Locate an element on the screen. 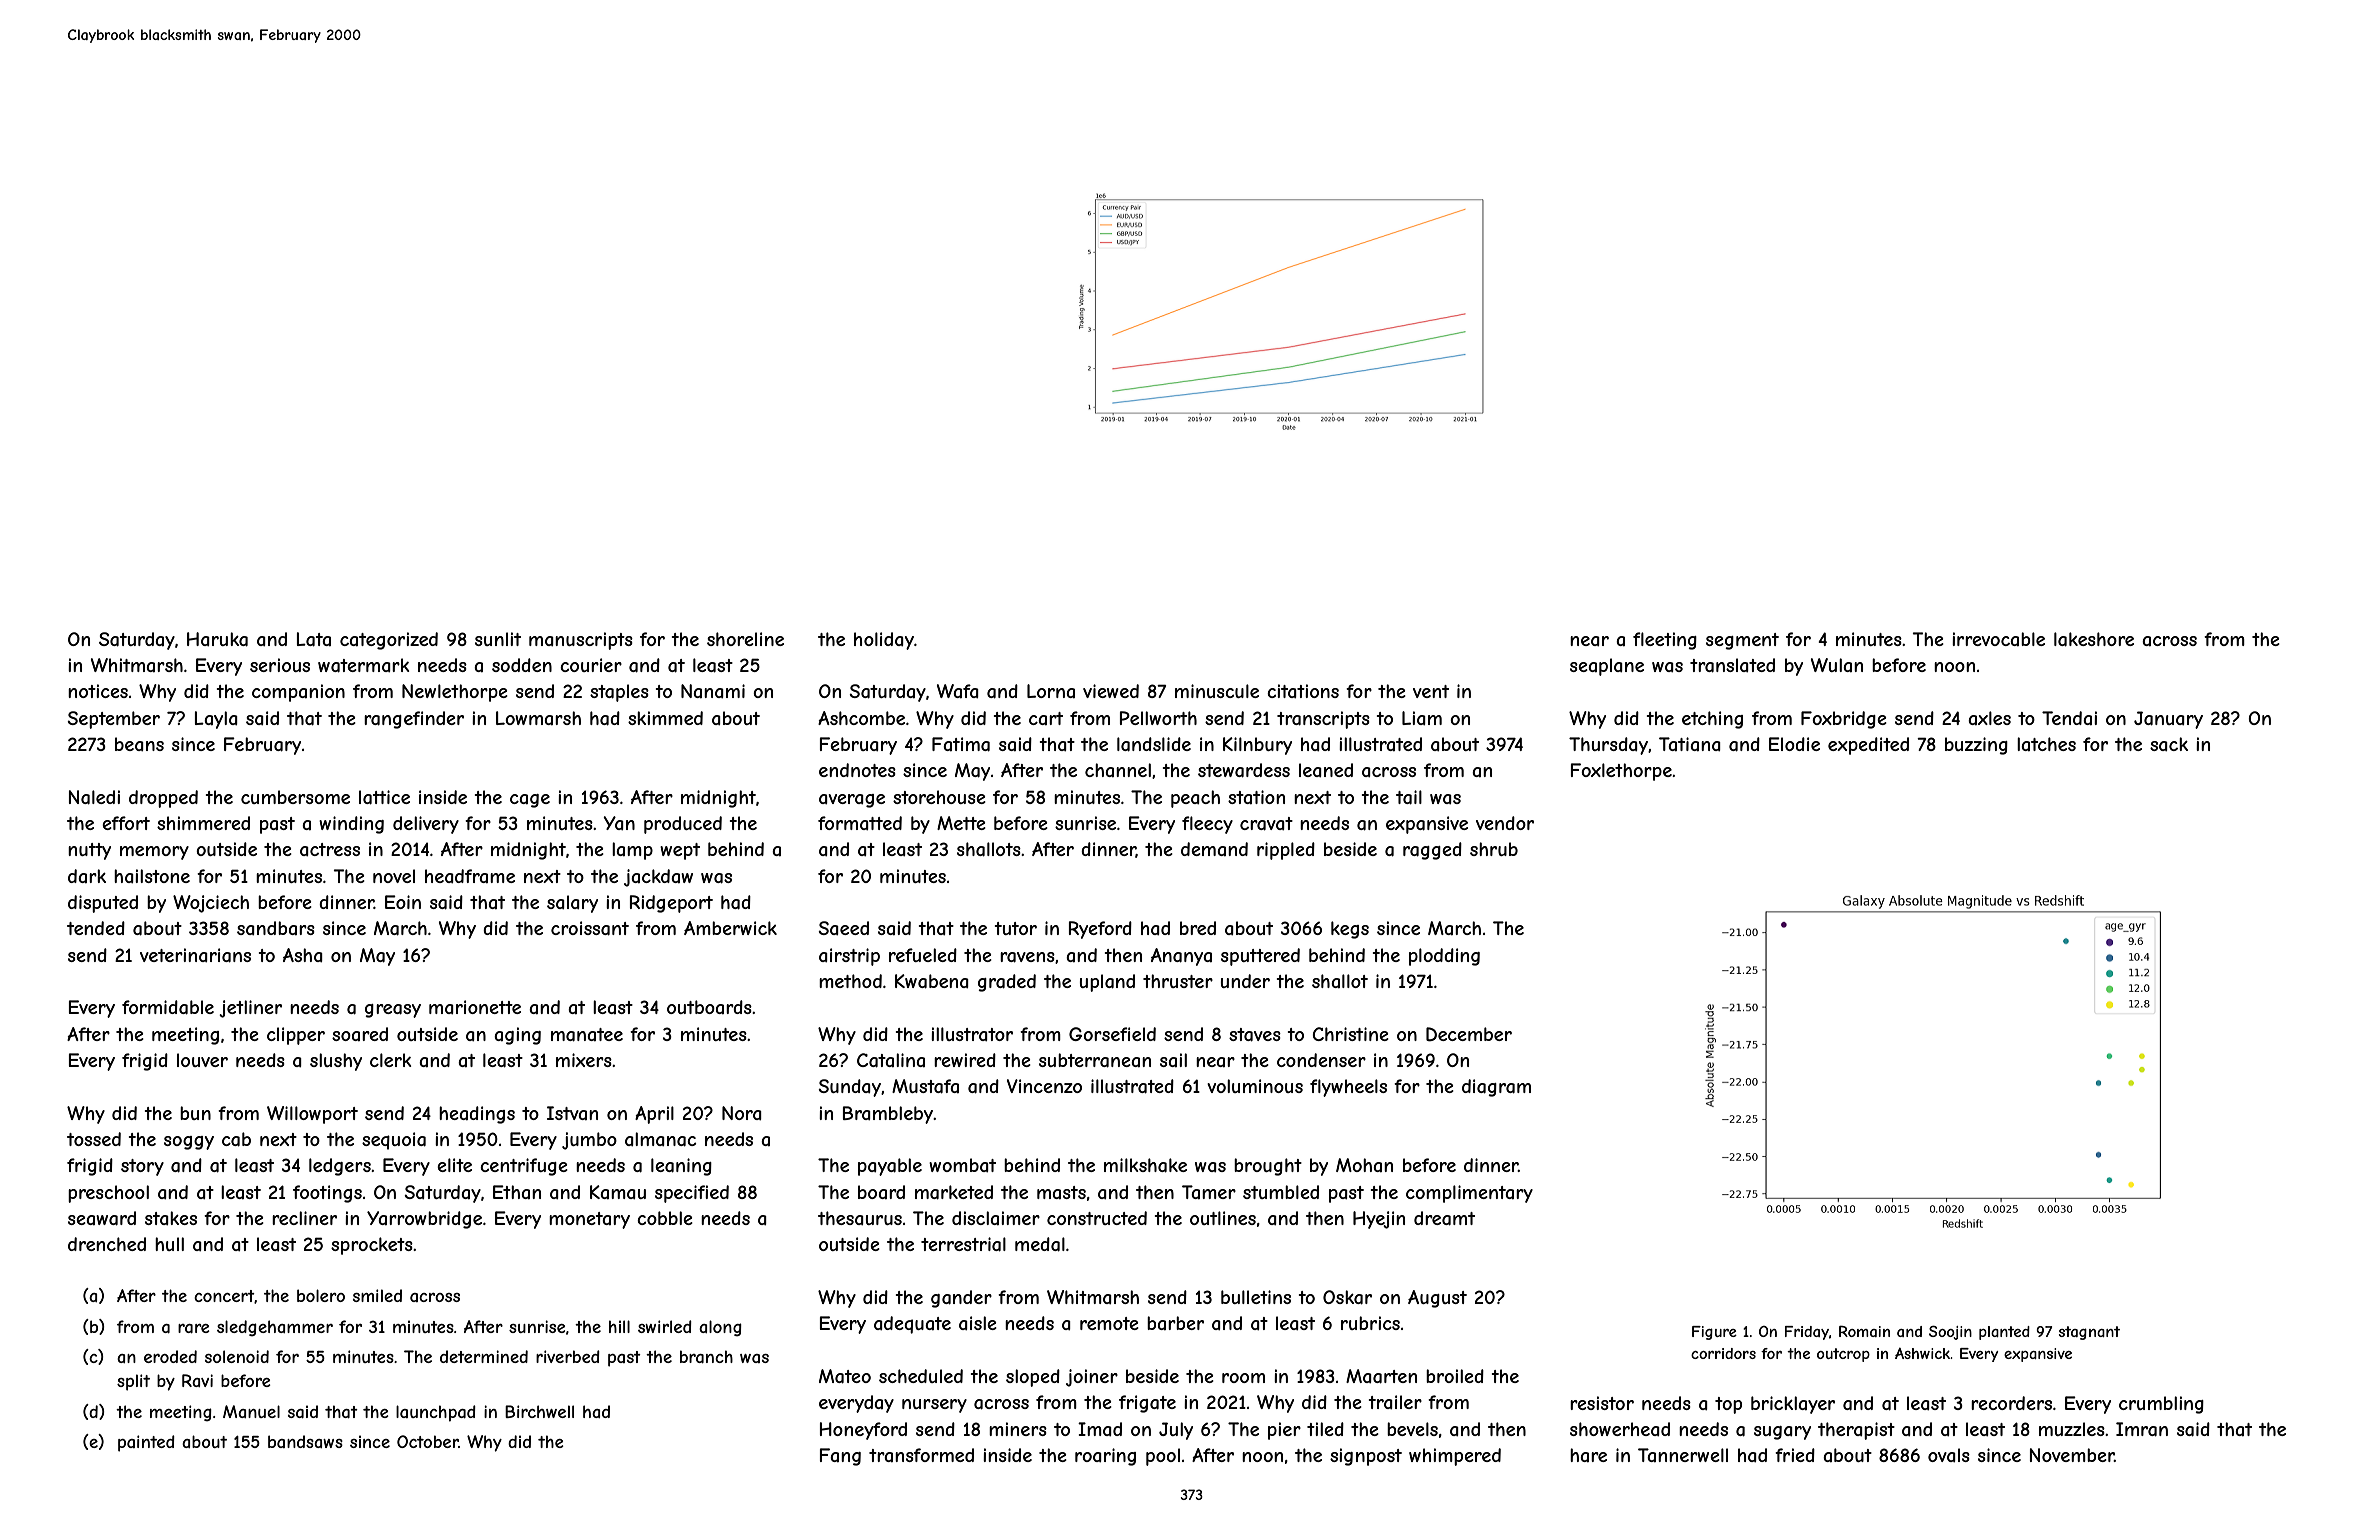 The width and height of the screenshot is (2361, 1528). irrevocable is located at coordinates (1998, 639).
